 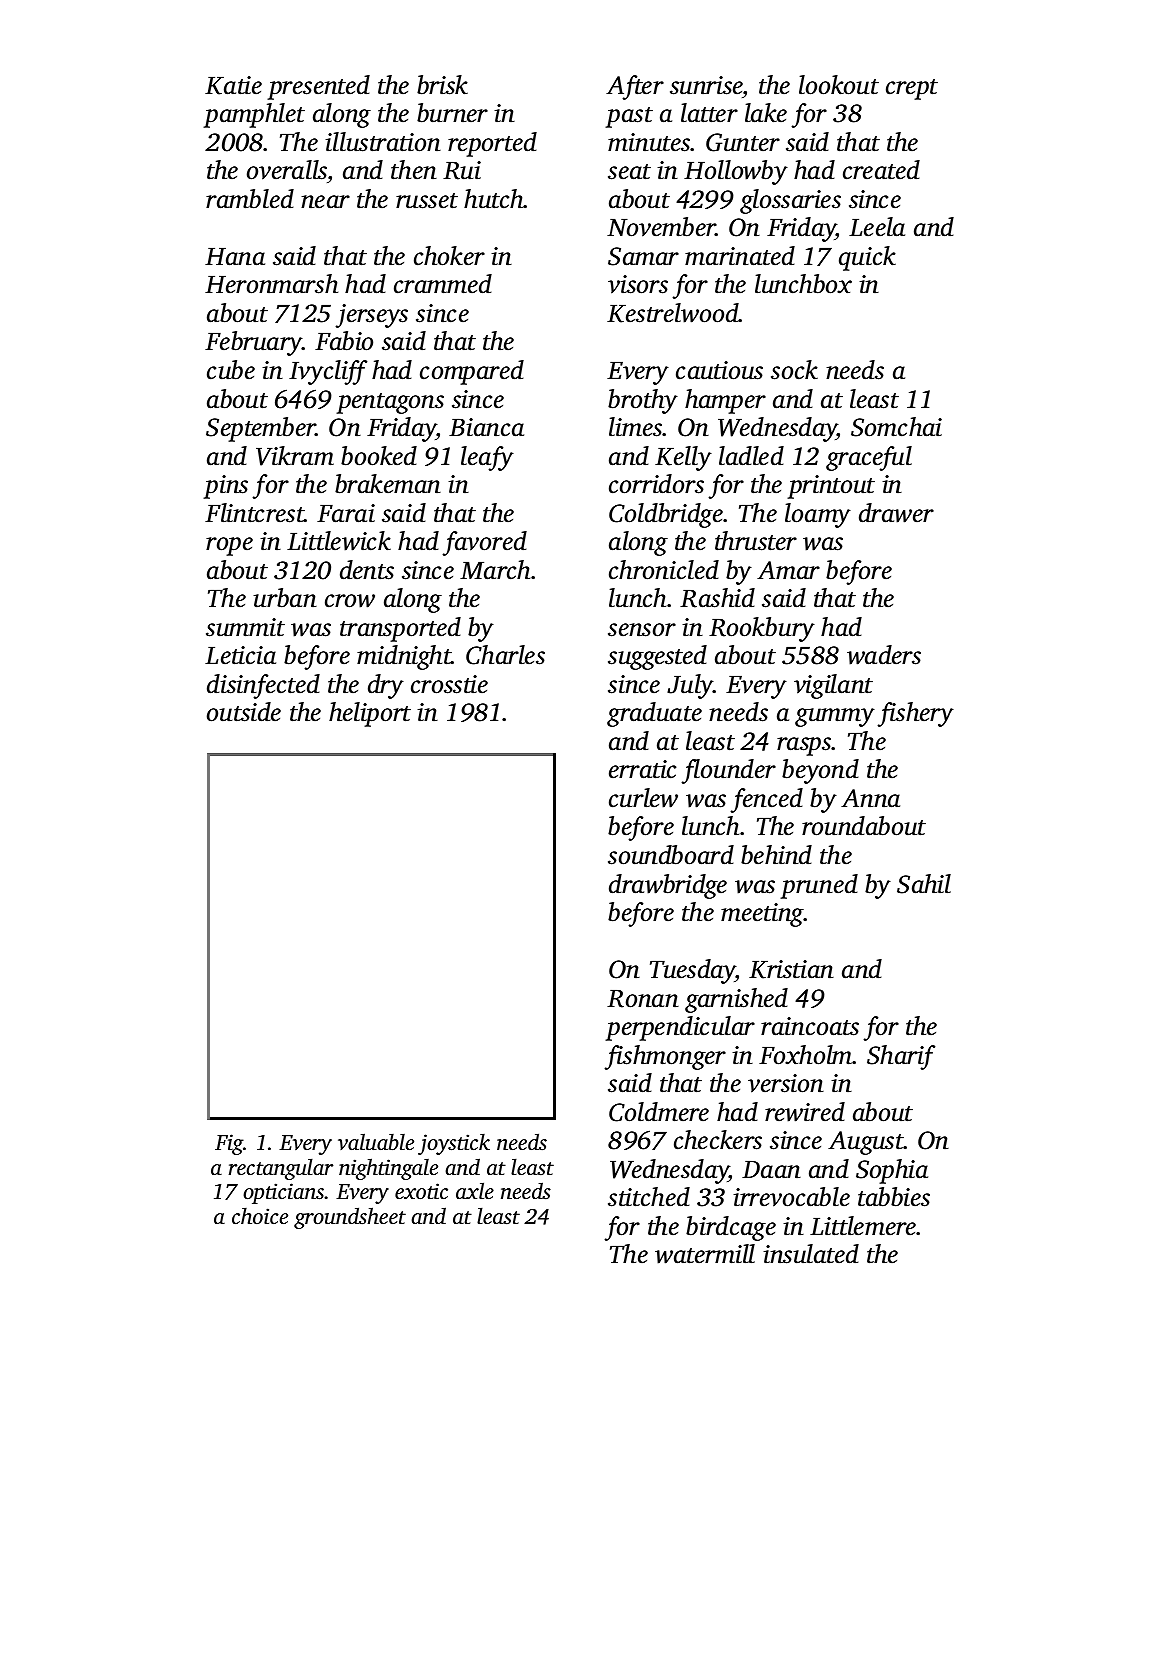 What do you see at coordinates (870, 798) in the page?
I see `Anna` at bounding box center [870, 798].
